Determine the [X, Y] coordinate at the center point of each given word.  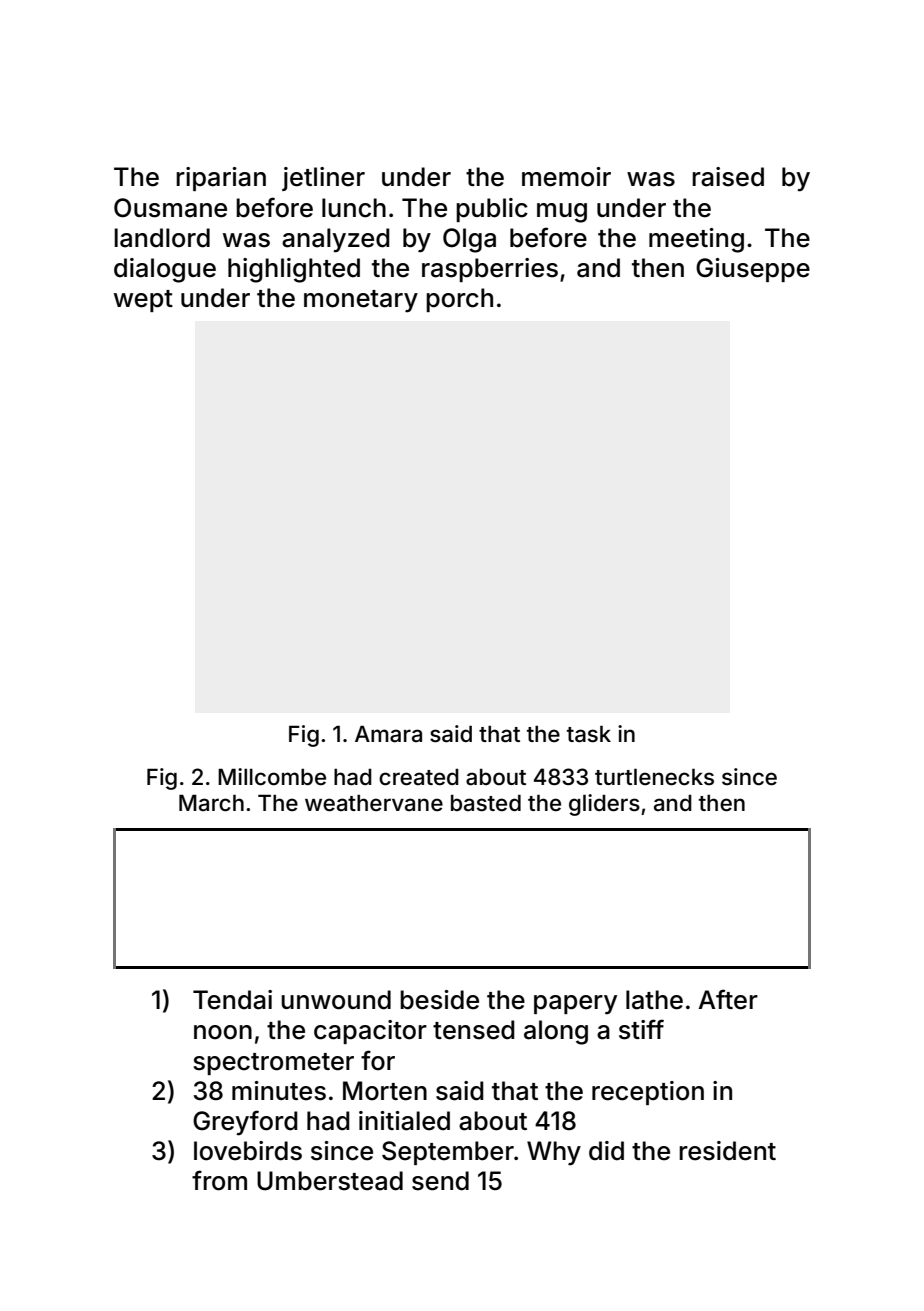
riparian [221, 179]
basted [486, 803]
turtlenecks [654, 777]
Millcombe [272, 777]
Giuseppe [753, 270]
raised [728, 177]
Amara [388, 734]
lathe [654, 1000]
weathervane [374, 803]
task [589, 734]
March [211, 803]
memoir [566, 177]
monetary [361, 301]
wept [143, 301]
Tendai [232, 1000]
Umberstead [330, 1181]
